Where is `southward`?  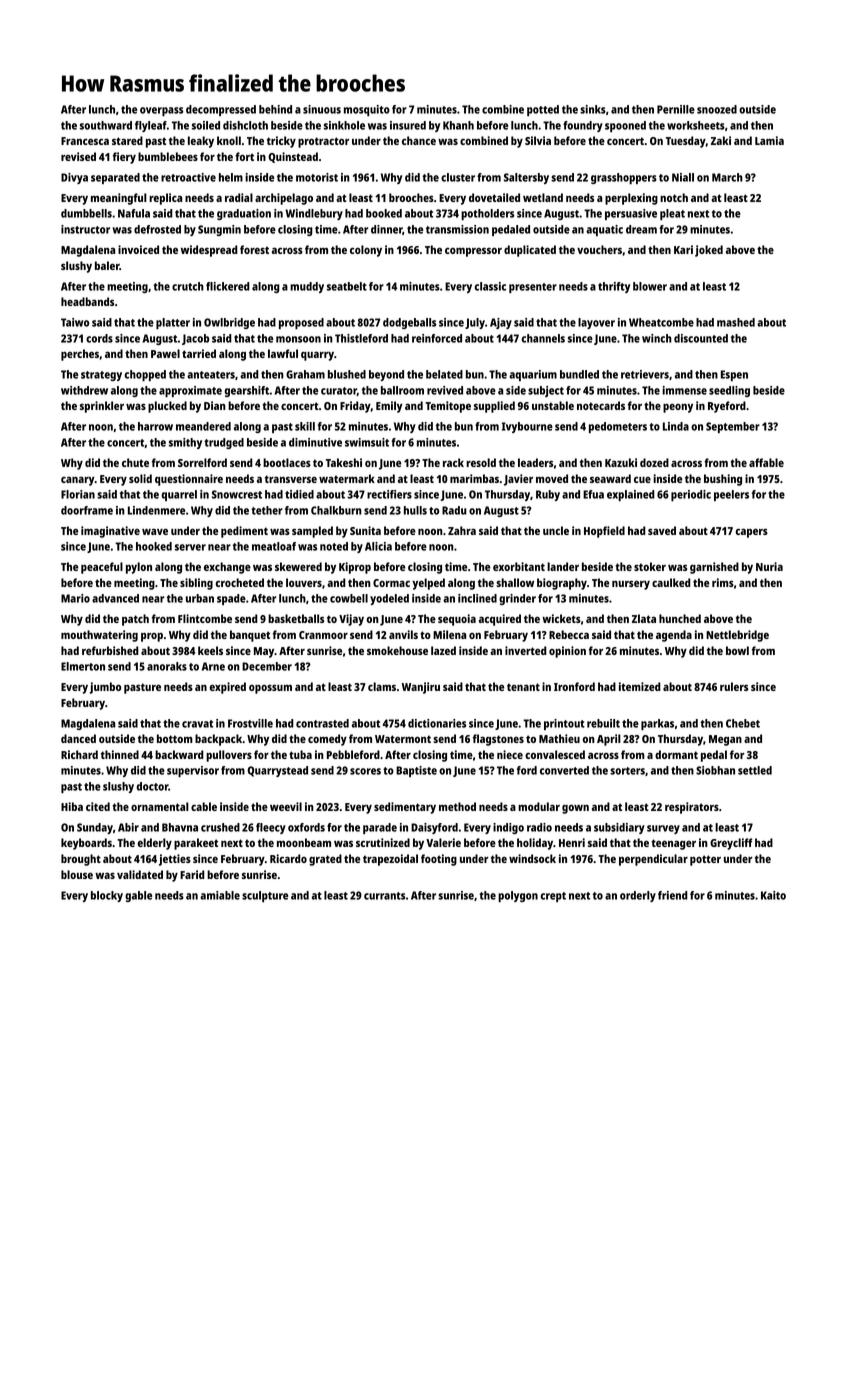 southward is located at coordinates (106, 125).
